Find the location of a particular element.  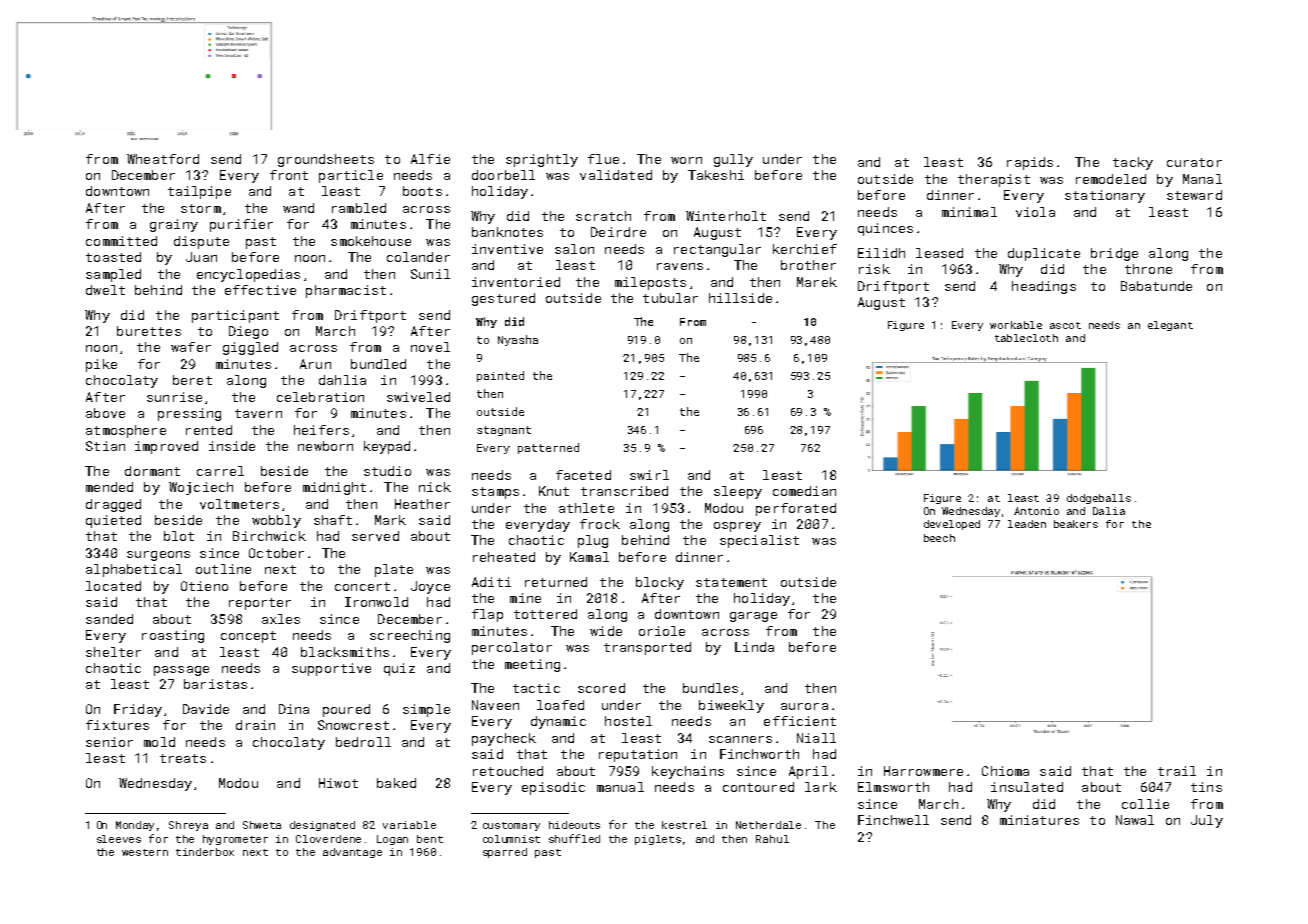

Nyasha is located at coordinates (518, 340).
